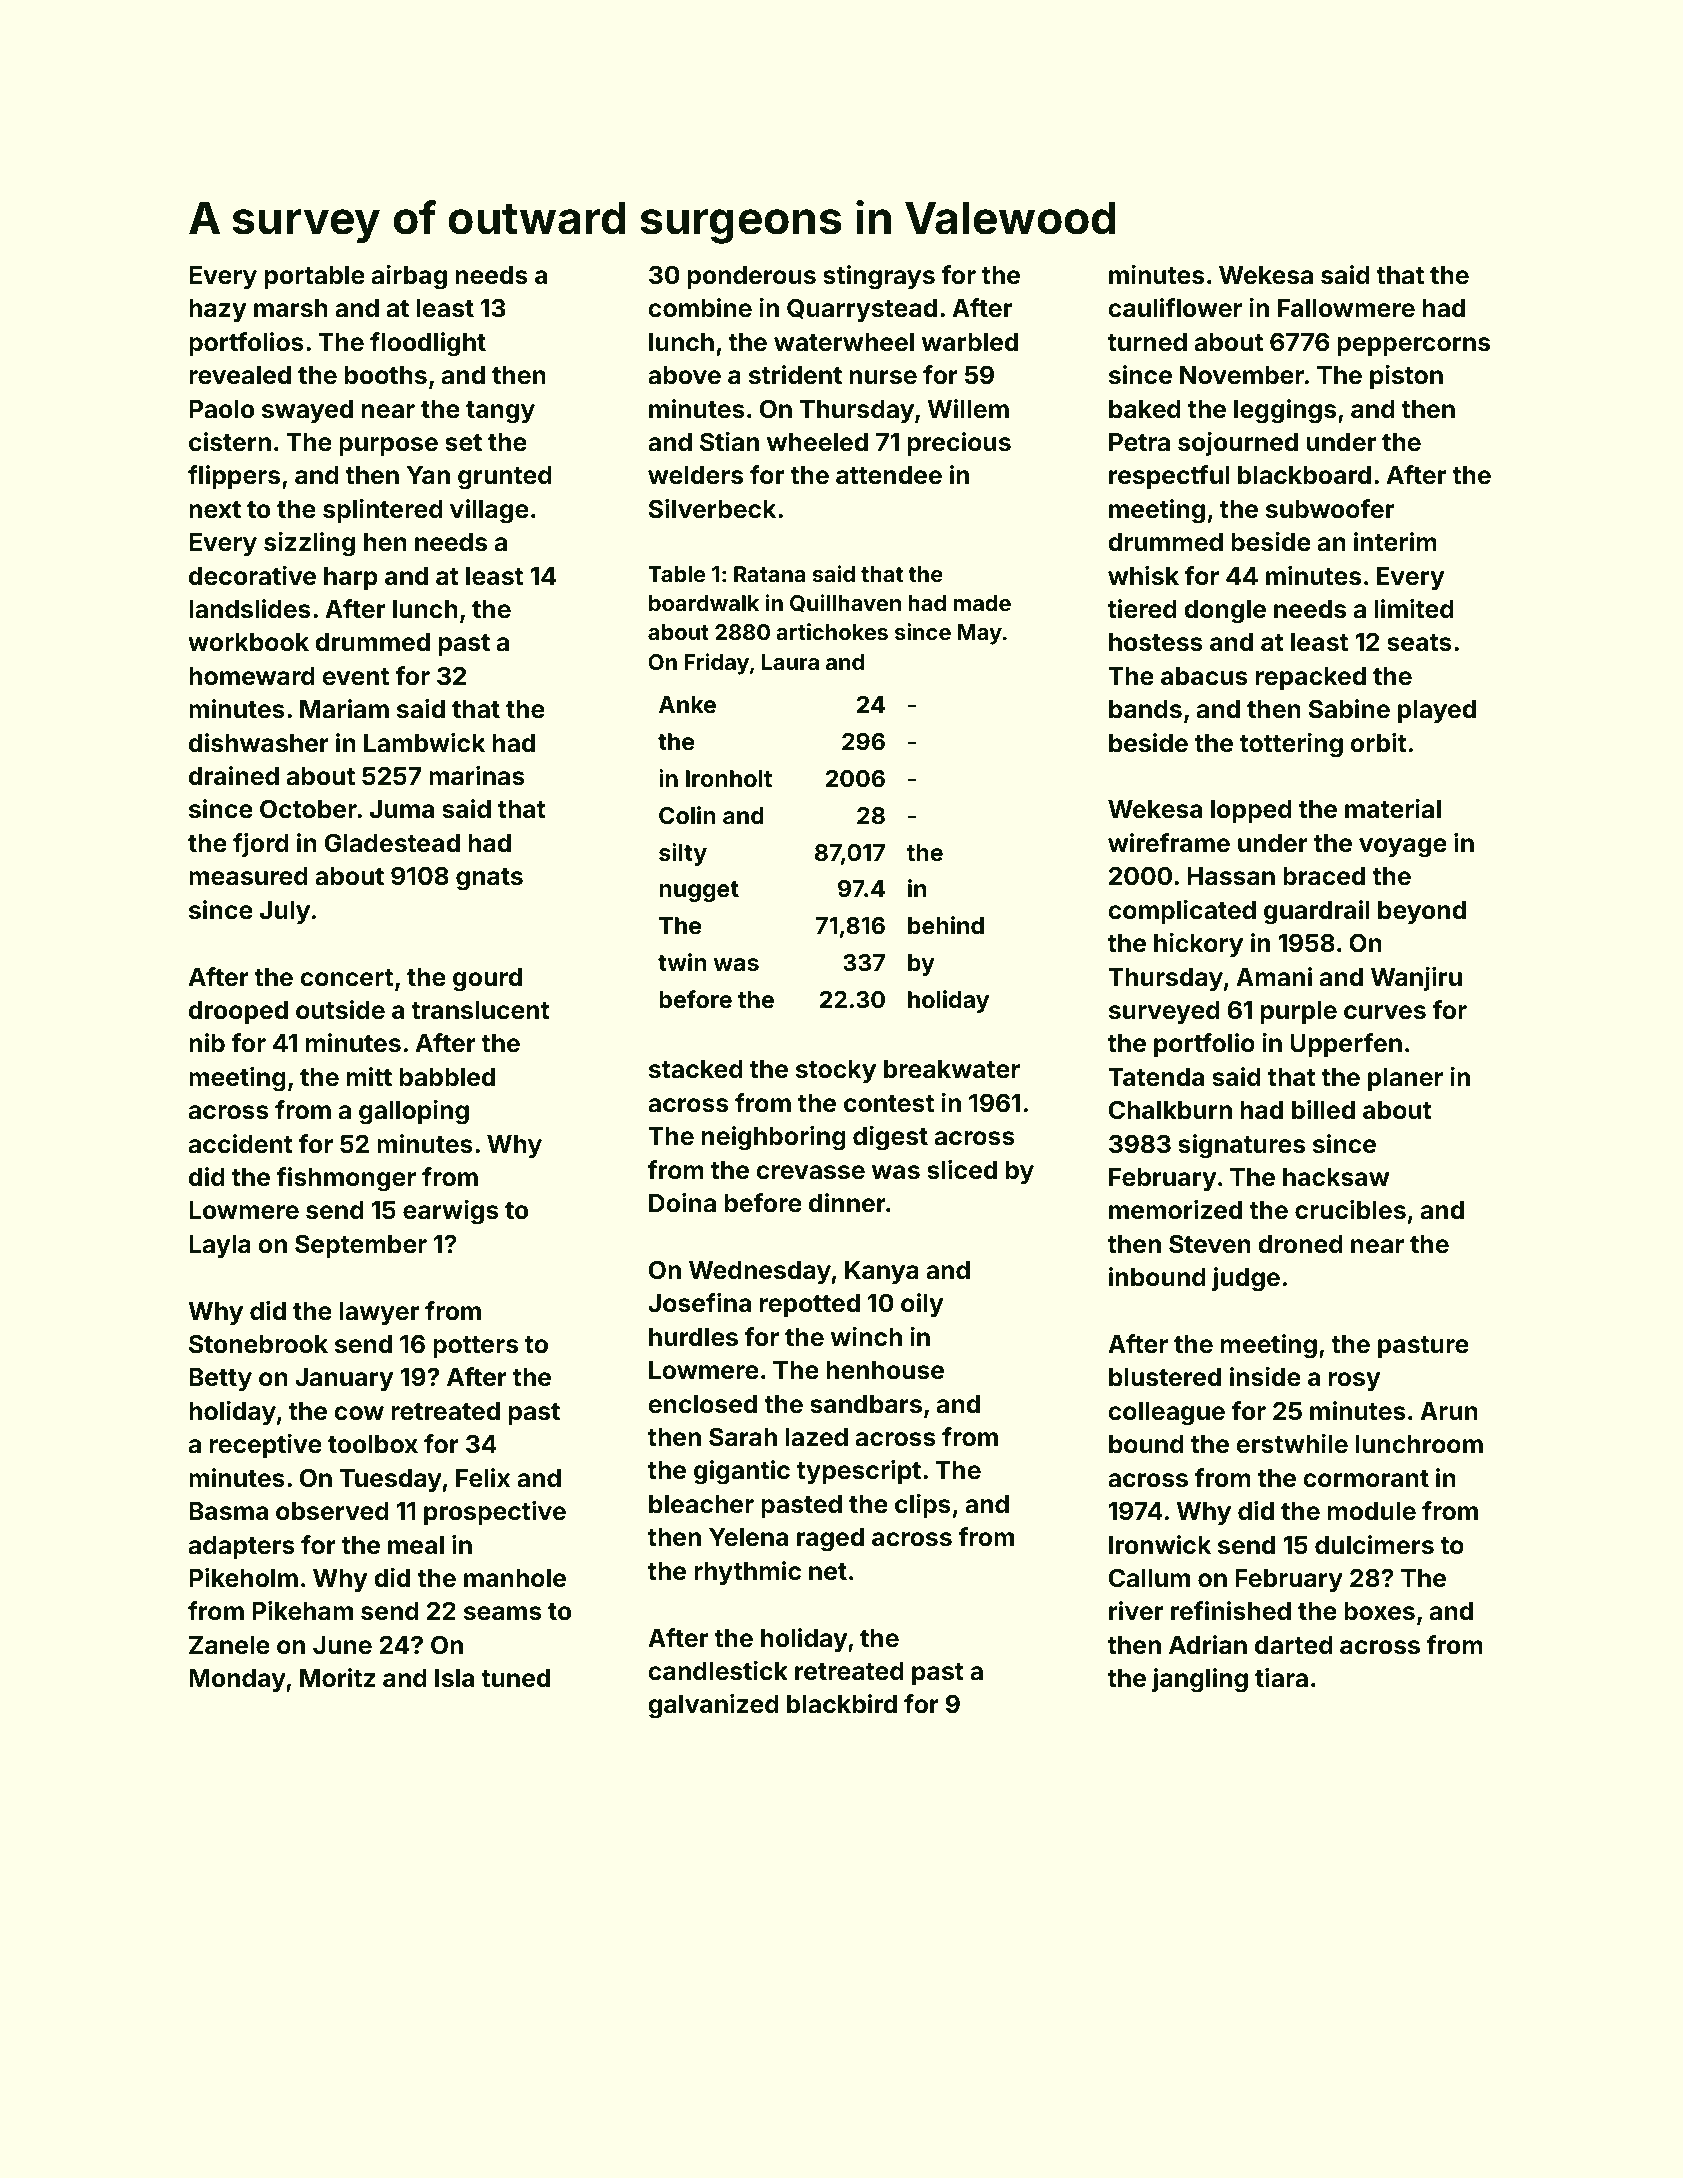 The height and width of the page is (2178, 1683). Describe the element at coordinates (369, 1076) in the page. I see `mitt` at that location.
